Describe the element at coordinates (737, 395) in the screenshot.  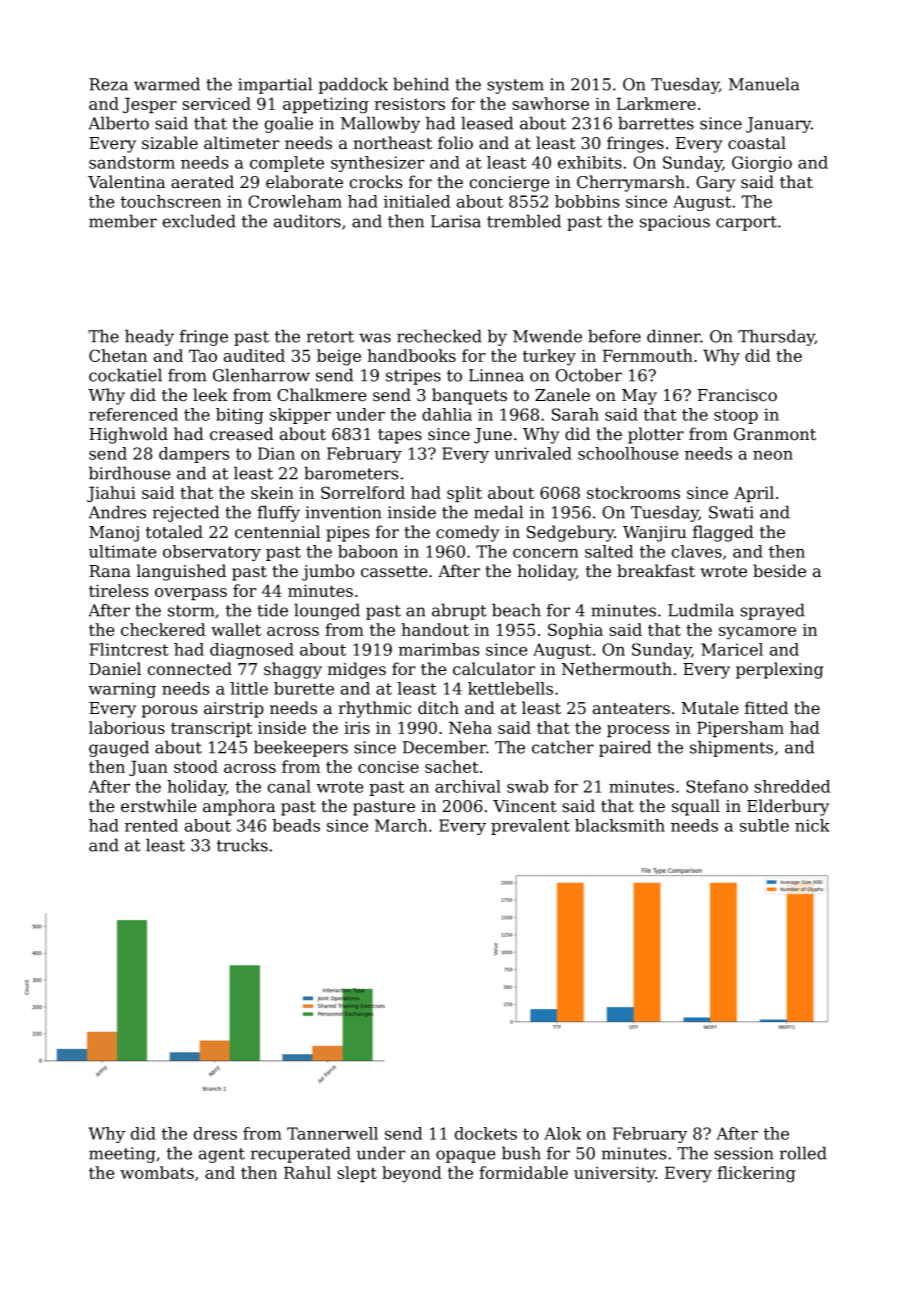
I see `Francisco` at that location.
